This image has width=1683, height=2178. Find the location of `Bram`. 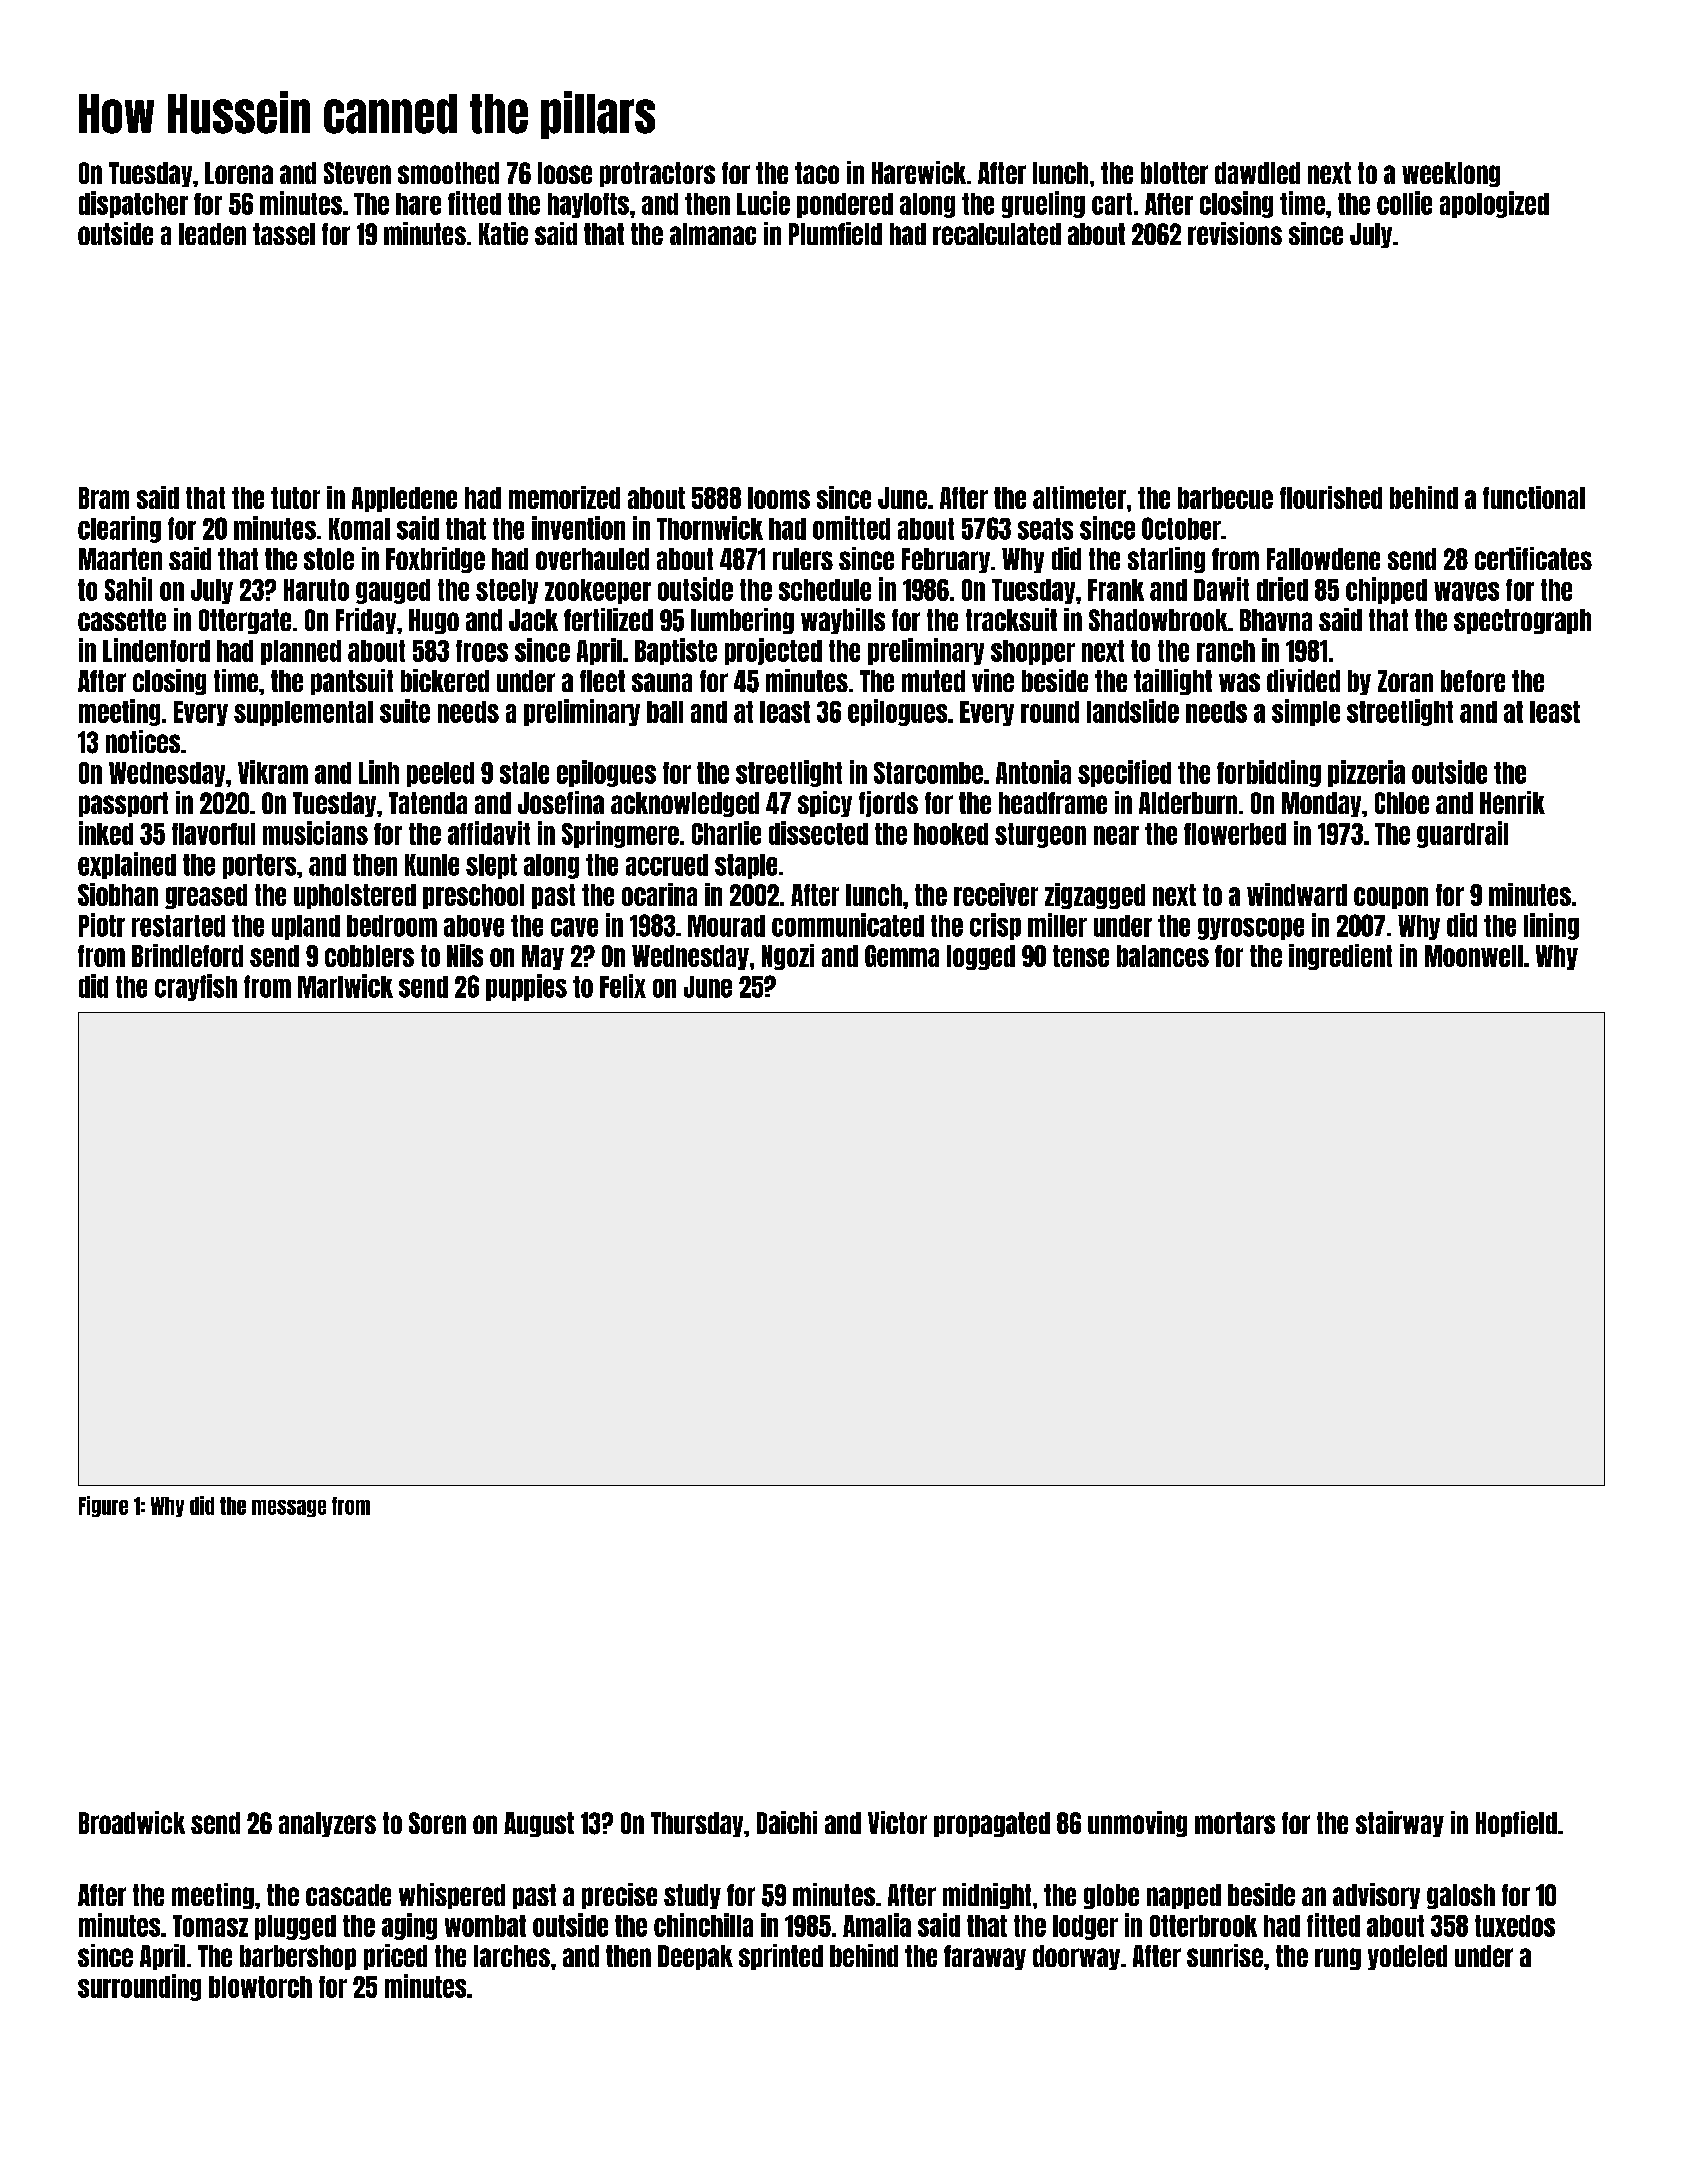

Bram is located at coordinates (104, 498).
